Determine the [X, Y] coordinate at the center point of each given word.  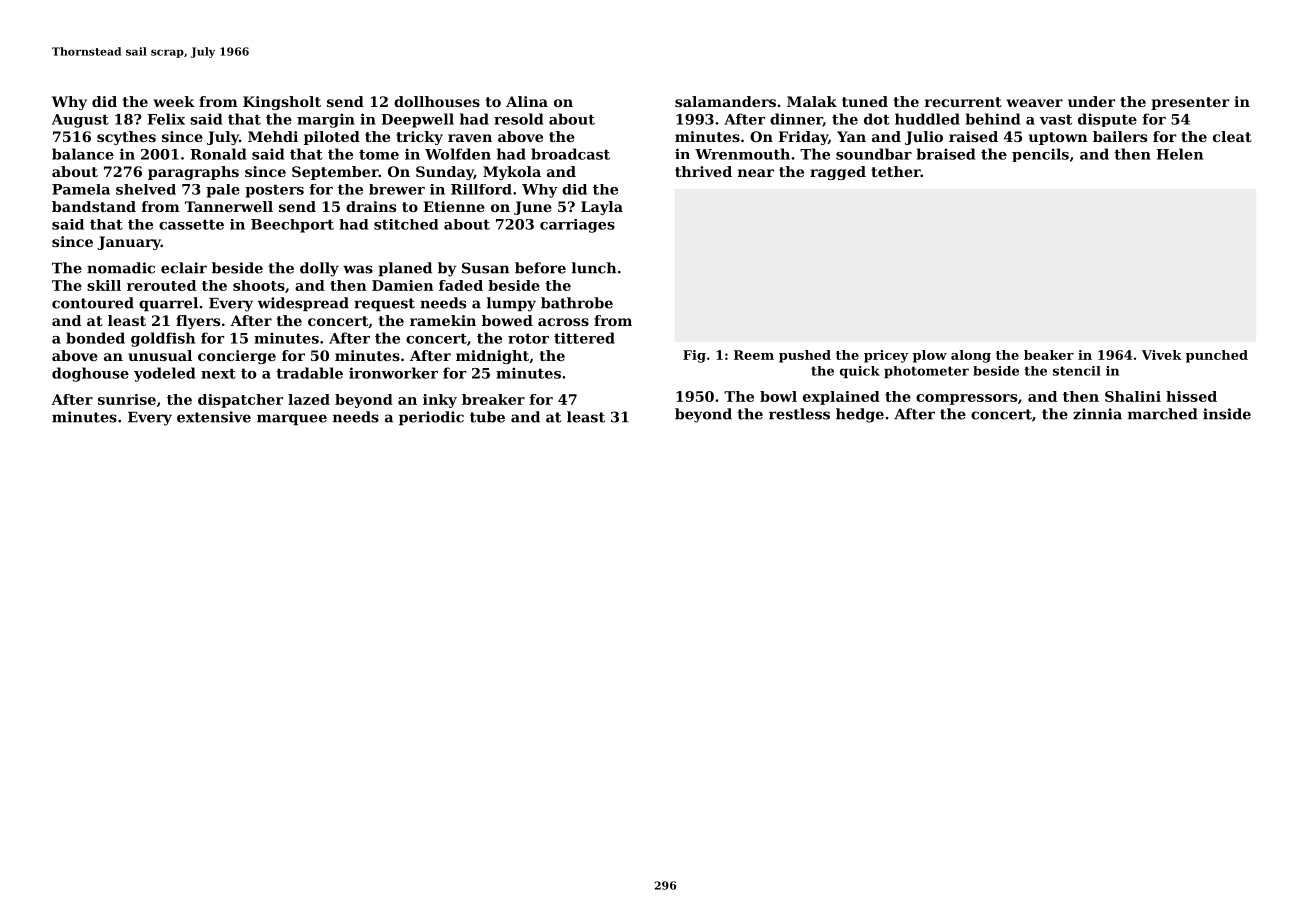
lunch [594, 268]
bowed [507, 320]
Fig [694, 356]
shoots [259, 285]
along [971, 356]
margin [326, 120]
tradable [309, 373]
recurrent [963, 102]
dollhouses [437, 101]
